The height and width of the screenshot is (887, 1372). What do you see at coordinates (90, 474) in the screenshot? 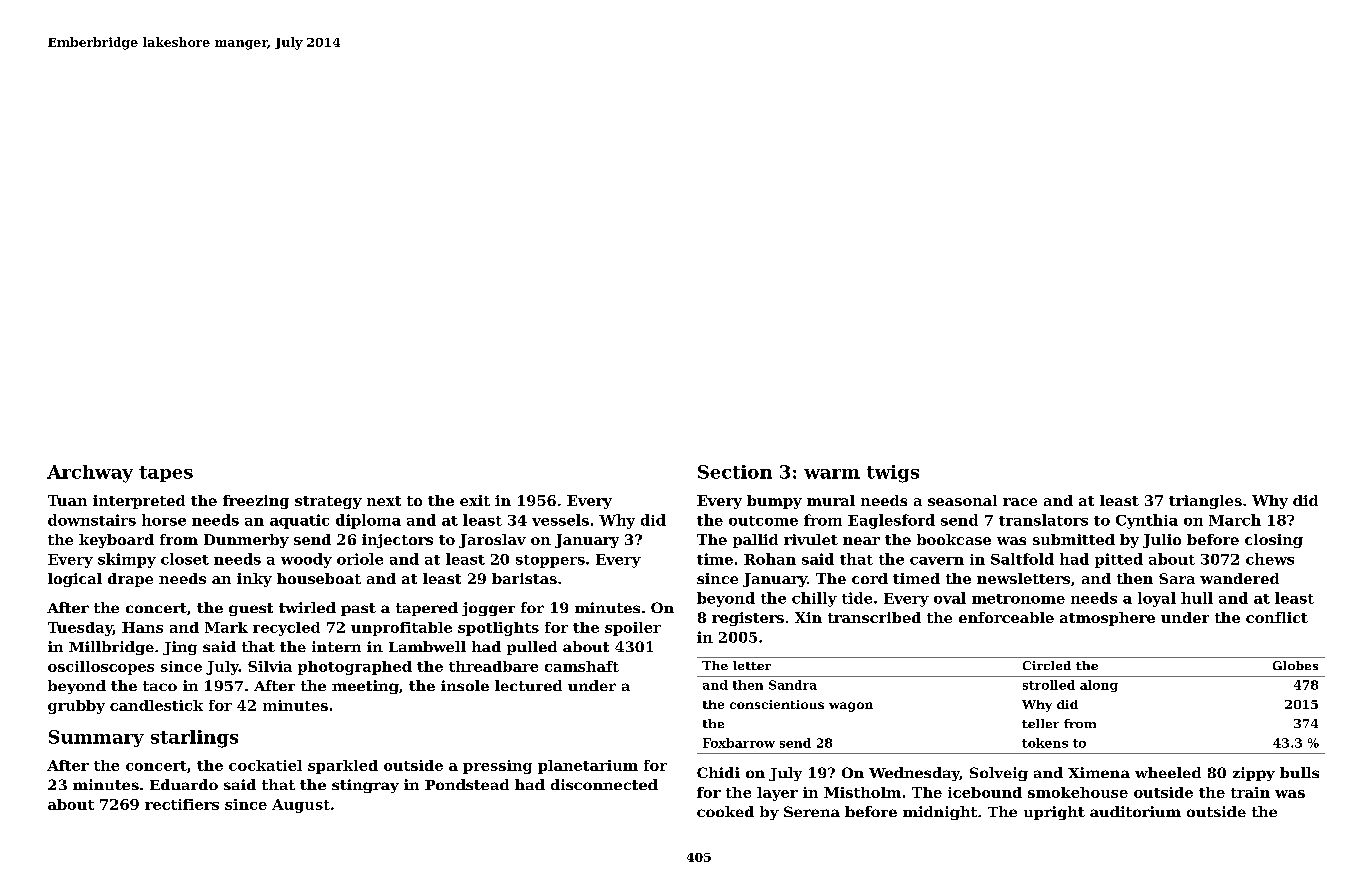
I see `Archway` at bounding box center [90, 474].
